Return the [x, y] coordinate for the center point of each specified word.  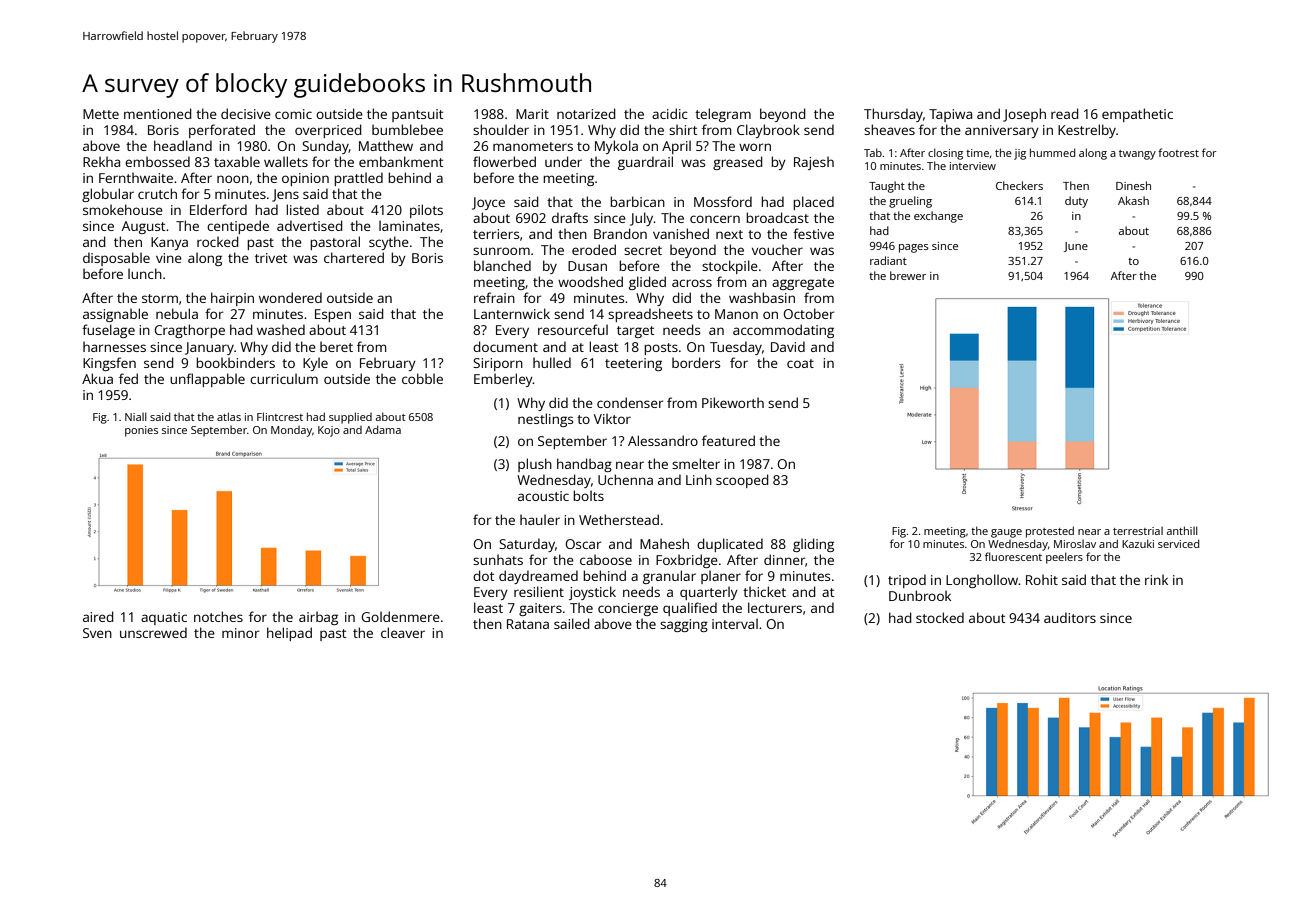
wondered [290, 297]
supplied [350, 418]
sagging [684, 625]
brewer [908, 275]
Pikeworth [733, 402]
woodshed [590, 281]
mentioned [158, 113]
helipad [289, 634]
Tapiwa [950, 115]
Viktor [612, 418]
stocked [940, 617]
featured [728, 440]
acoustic [543, 496]
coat [800, 363]
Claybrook [768, 131]
